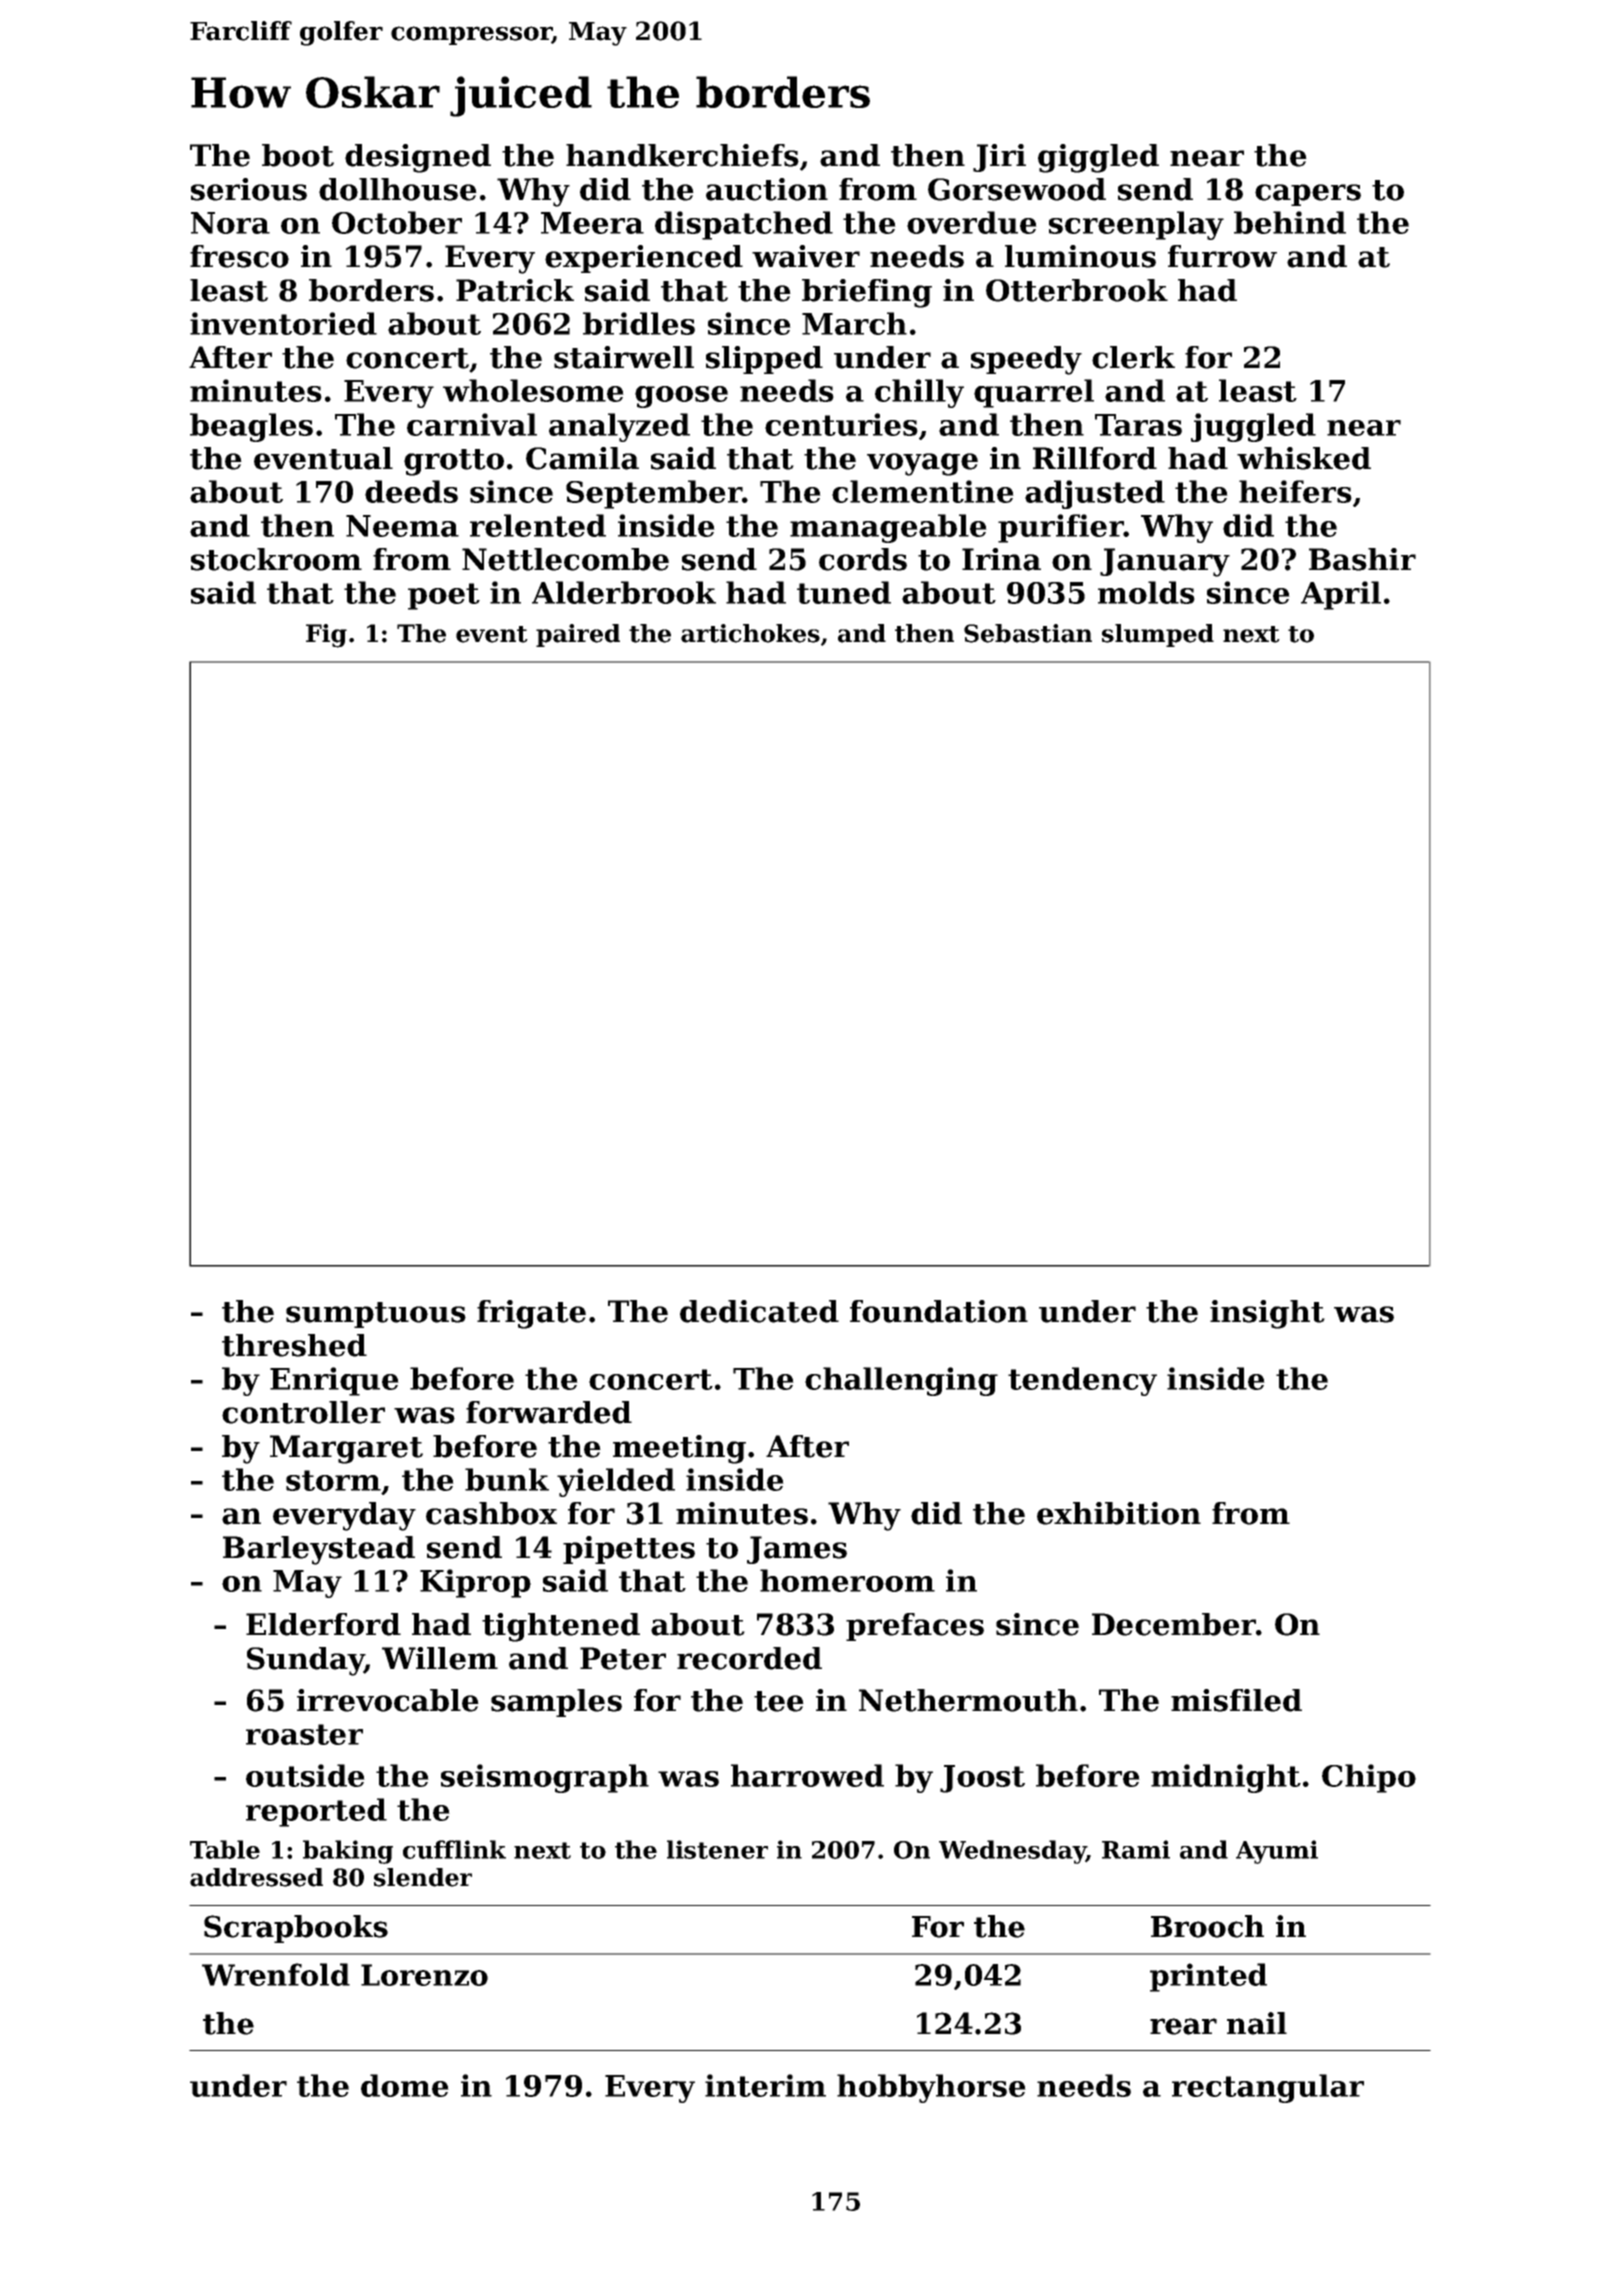  I want to click on hobbyhorse, so click(931, 2088).
